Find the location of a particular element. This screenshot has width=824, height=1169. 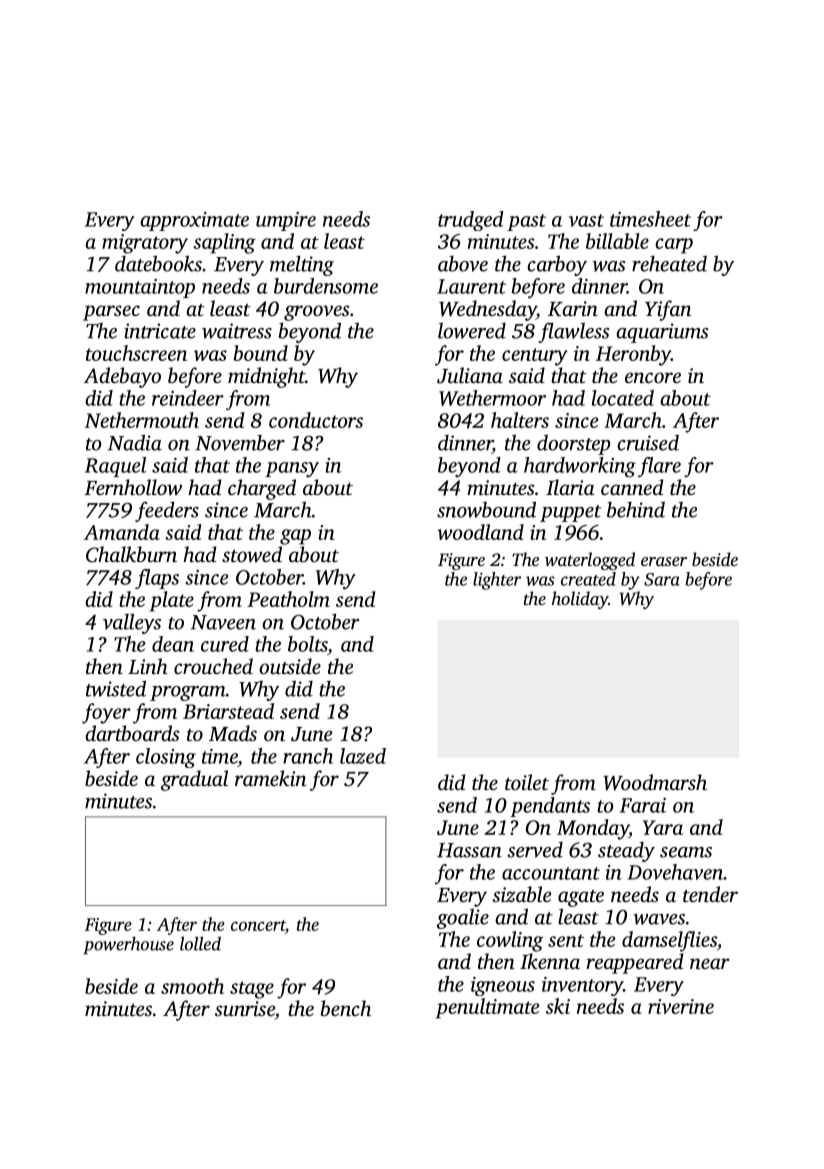

reindeer is located at coordinates (188, 398).
